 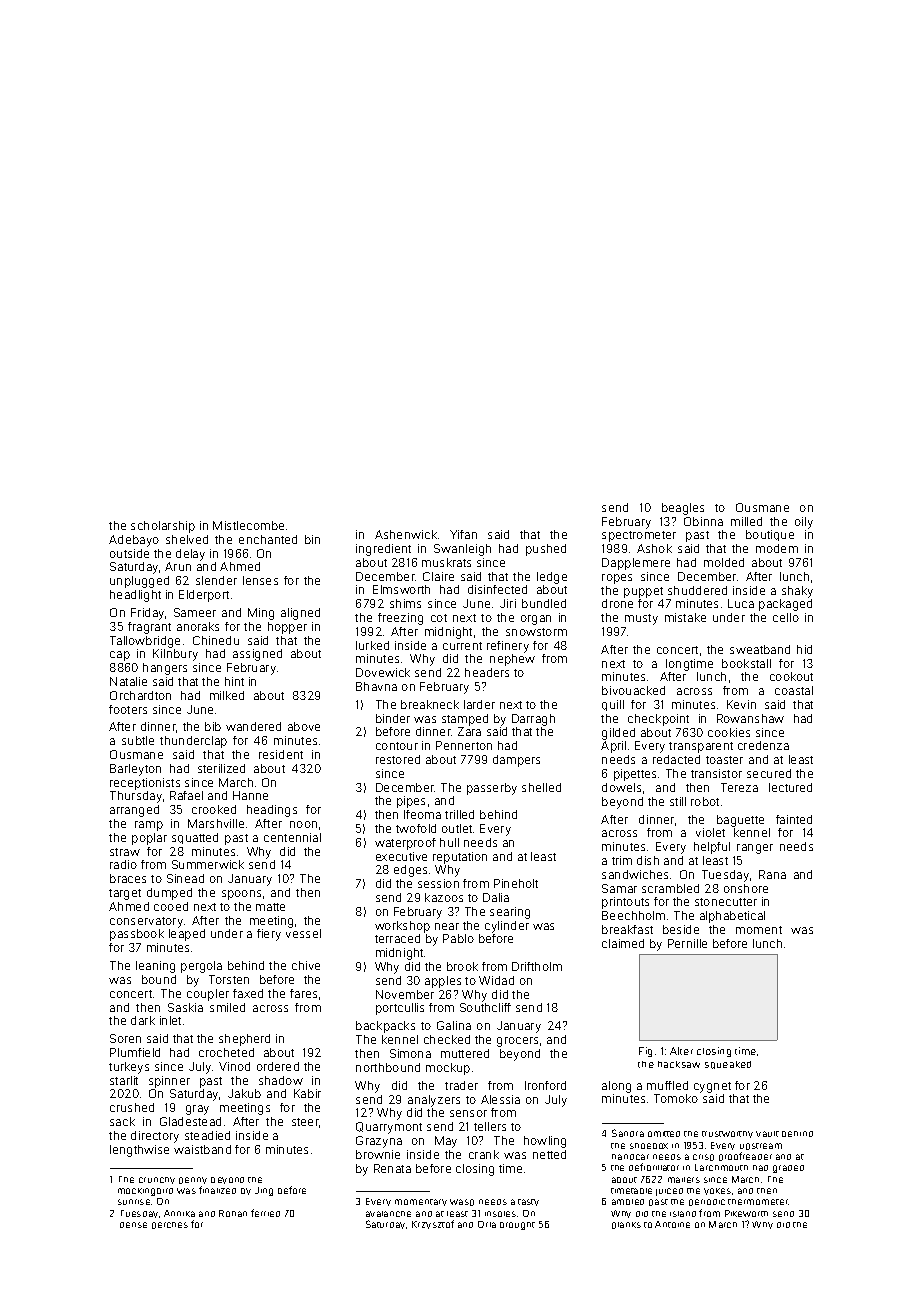 I want to click on squeaked, so click(x=728, y=1065).
